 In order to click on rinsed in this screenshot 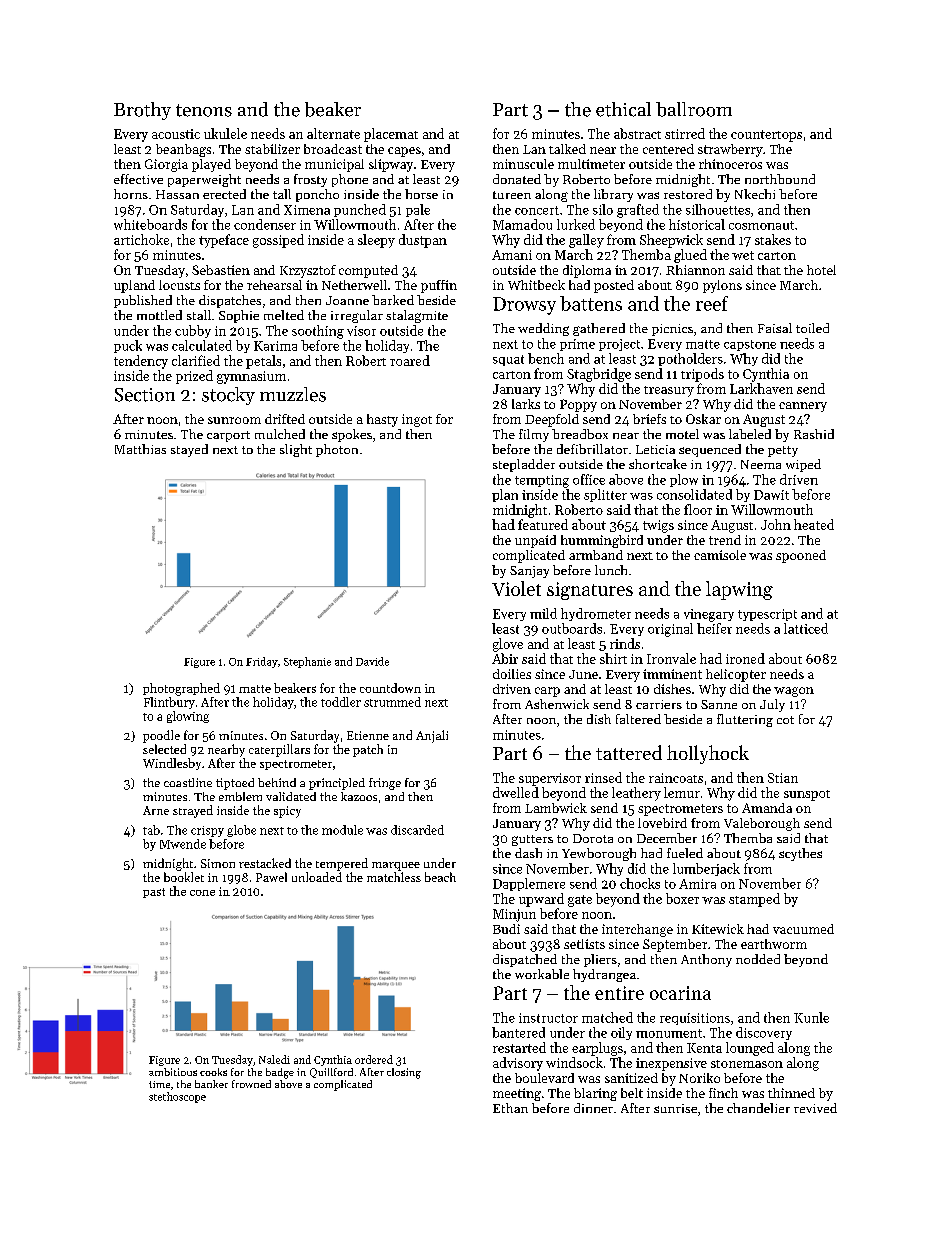, I will do `click(603, 777)`.
